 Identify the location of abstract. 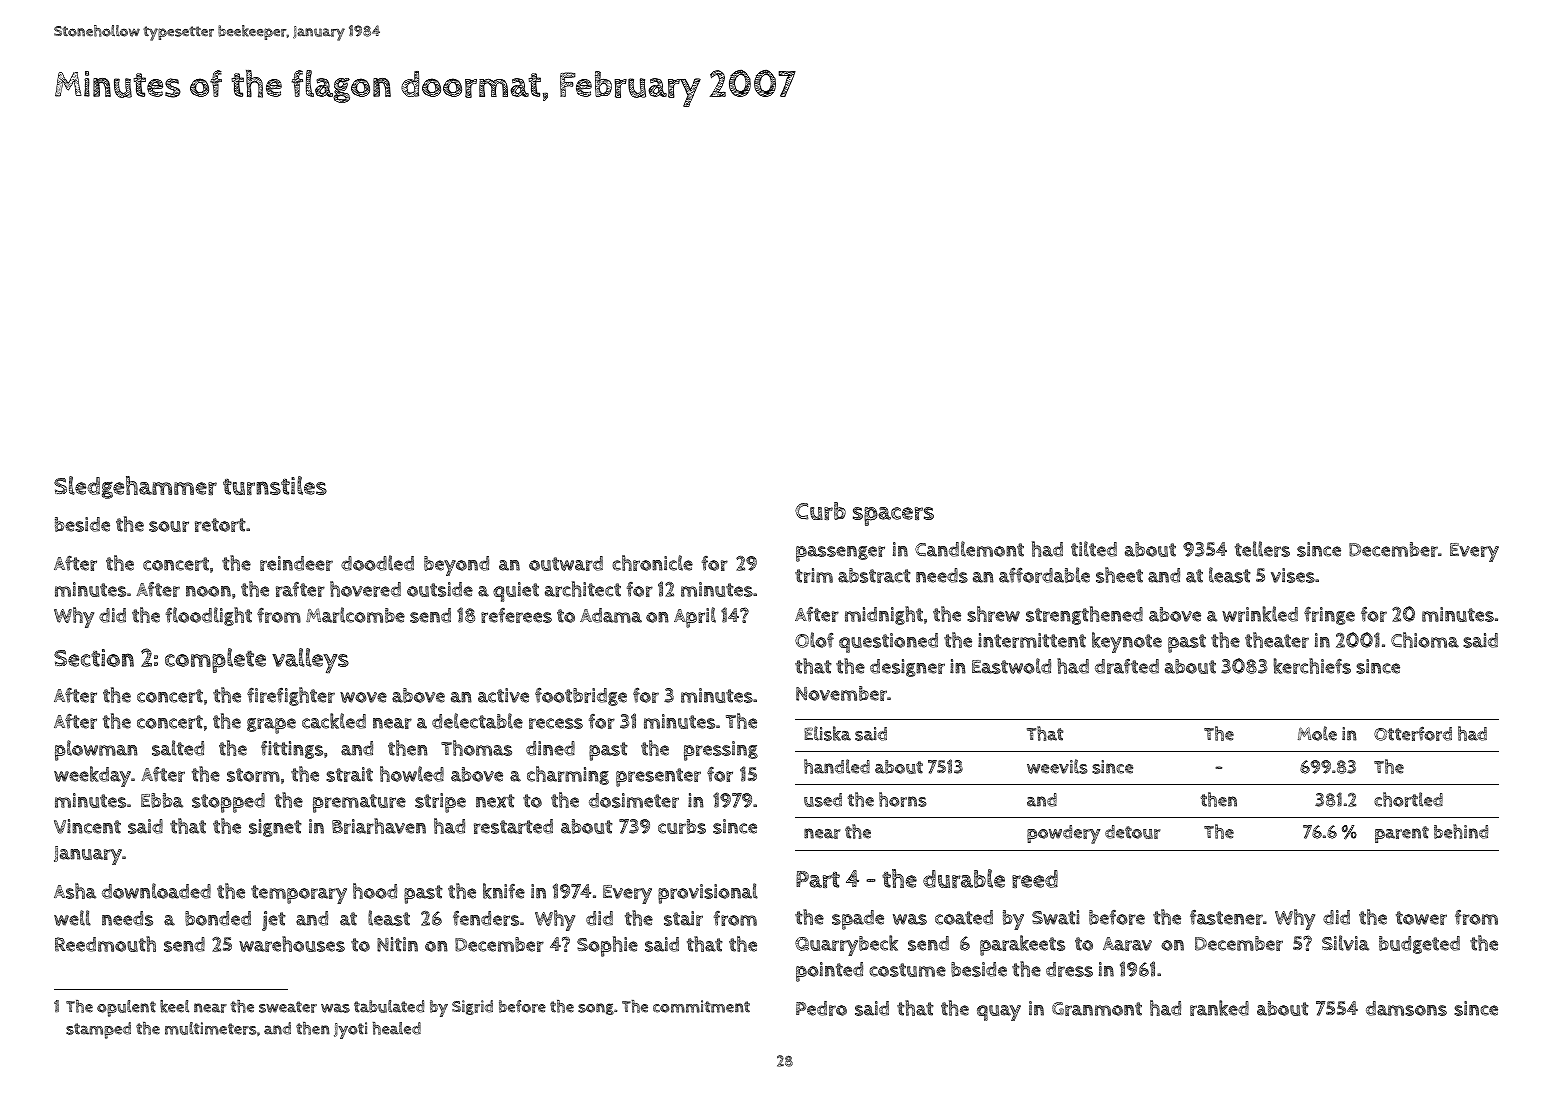
(874, 575).
